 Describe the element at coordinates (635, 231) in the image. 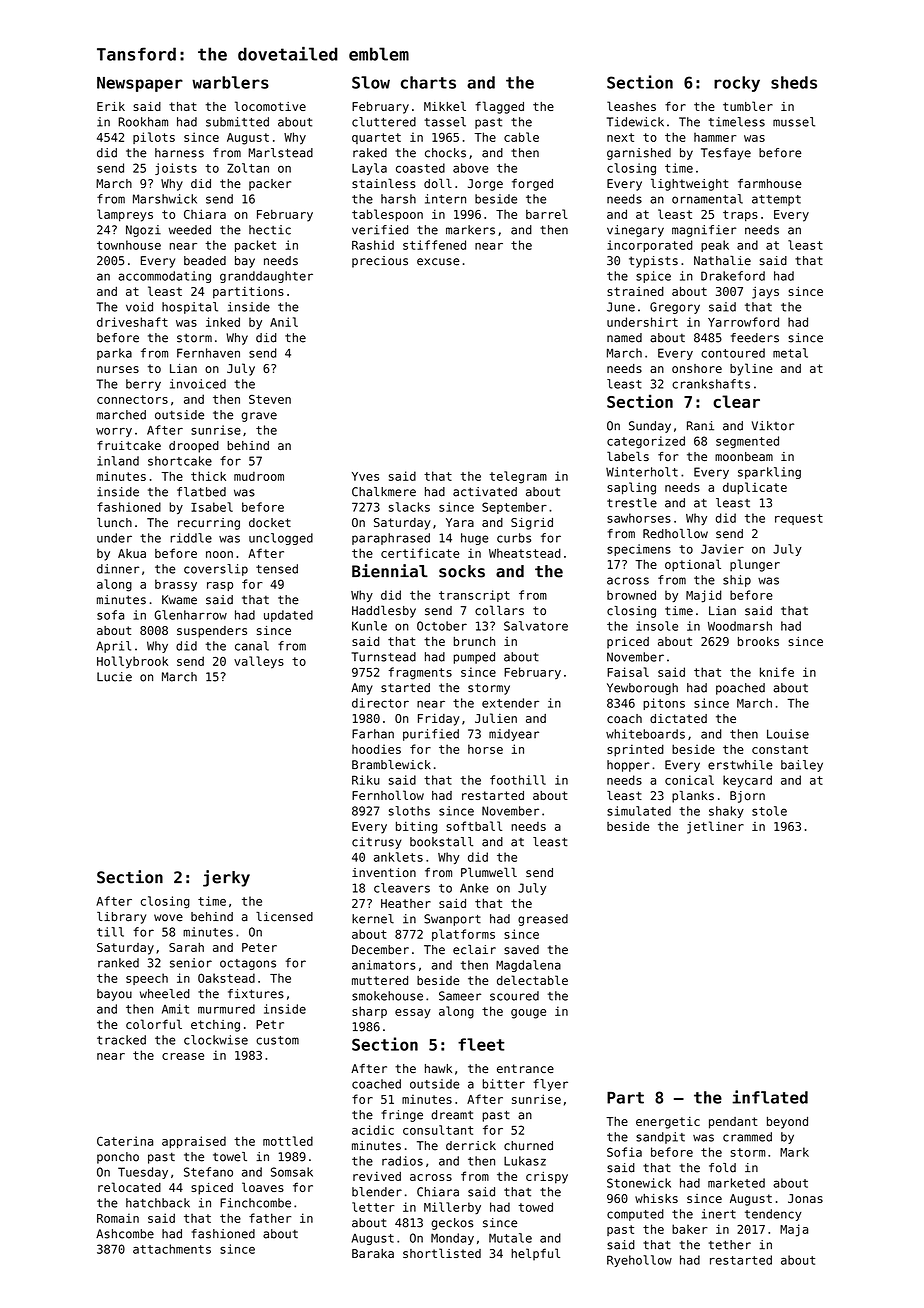

I see `vinegary` at that location.
